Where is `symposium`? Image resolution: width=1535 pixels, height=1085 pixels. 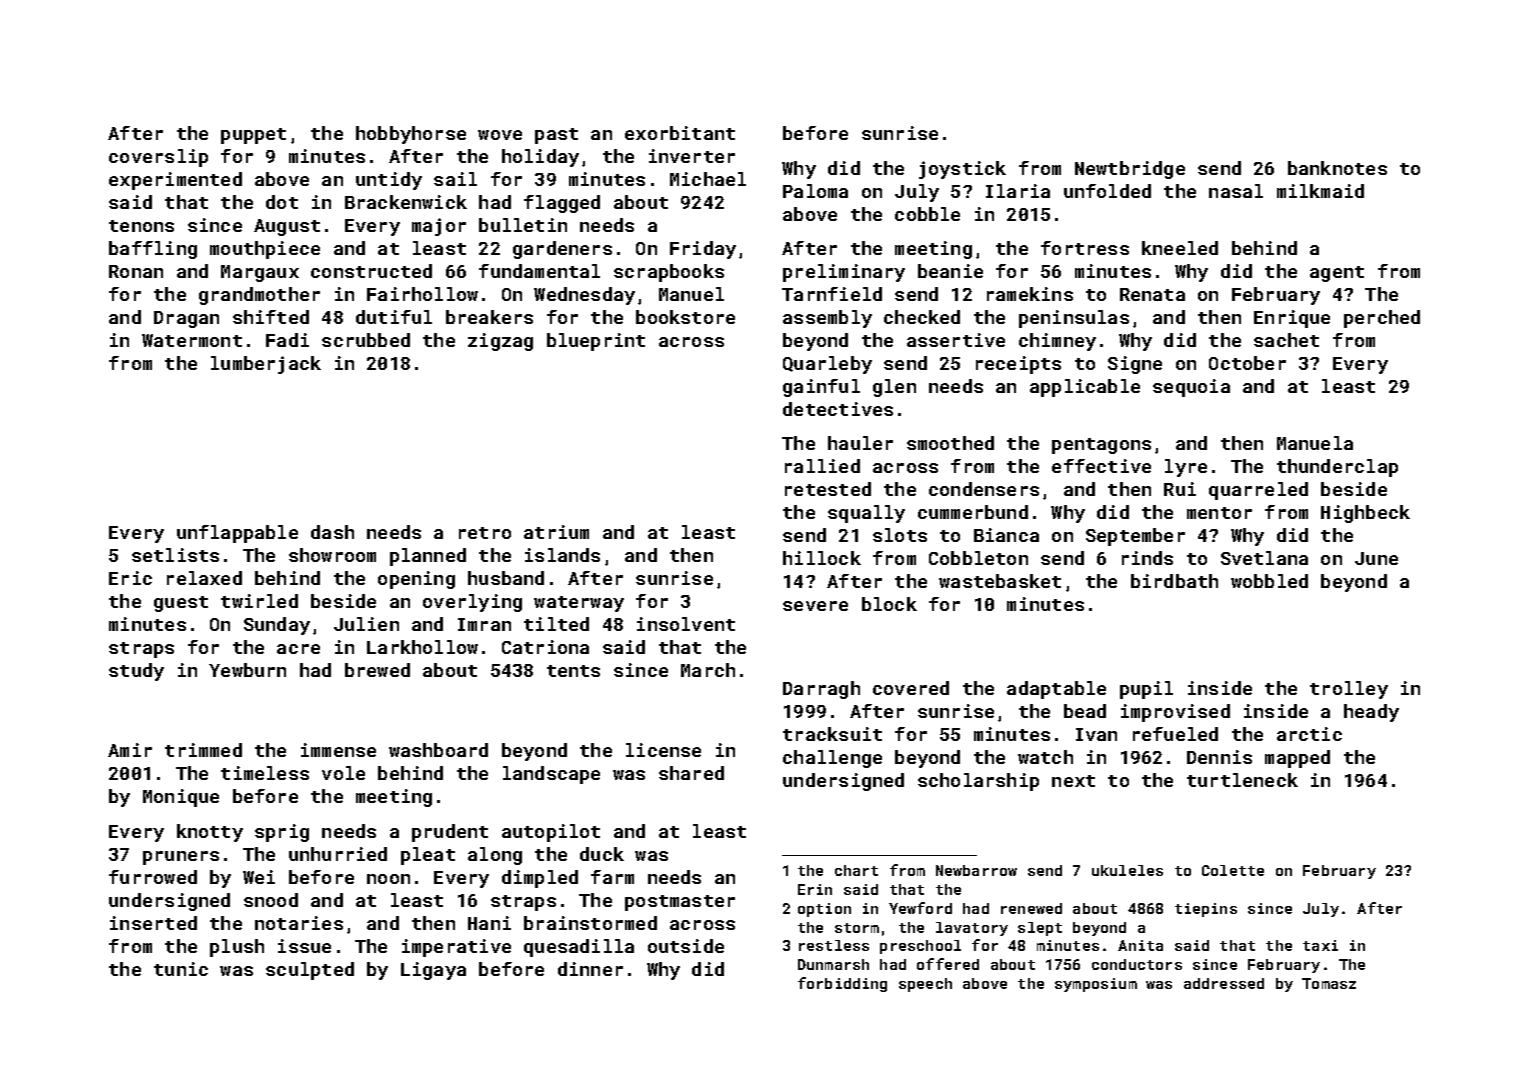 symposium is located at coordinates (1096, 985).
